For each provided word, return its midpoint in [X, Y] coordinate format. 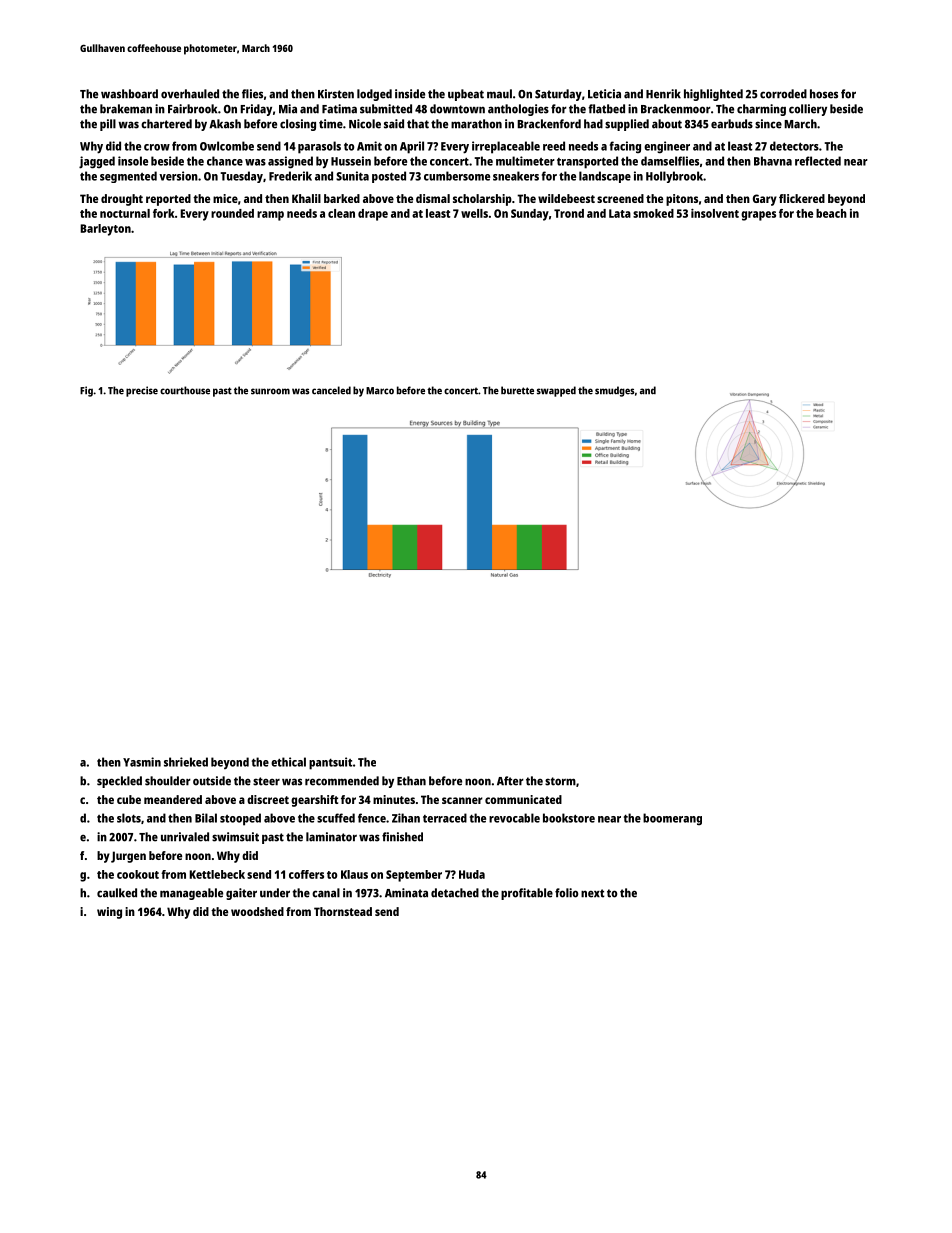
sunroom [270, 391]
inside [410, 94]
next [593, 893]
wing [109, 913]
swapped [556, 391]
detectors [794, 146]
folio [566, 893]
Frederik [290, 176]
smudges [615, 391]
